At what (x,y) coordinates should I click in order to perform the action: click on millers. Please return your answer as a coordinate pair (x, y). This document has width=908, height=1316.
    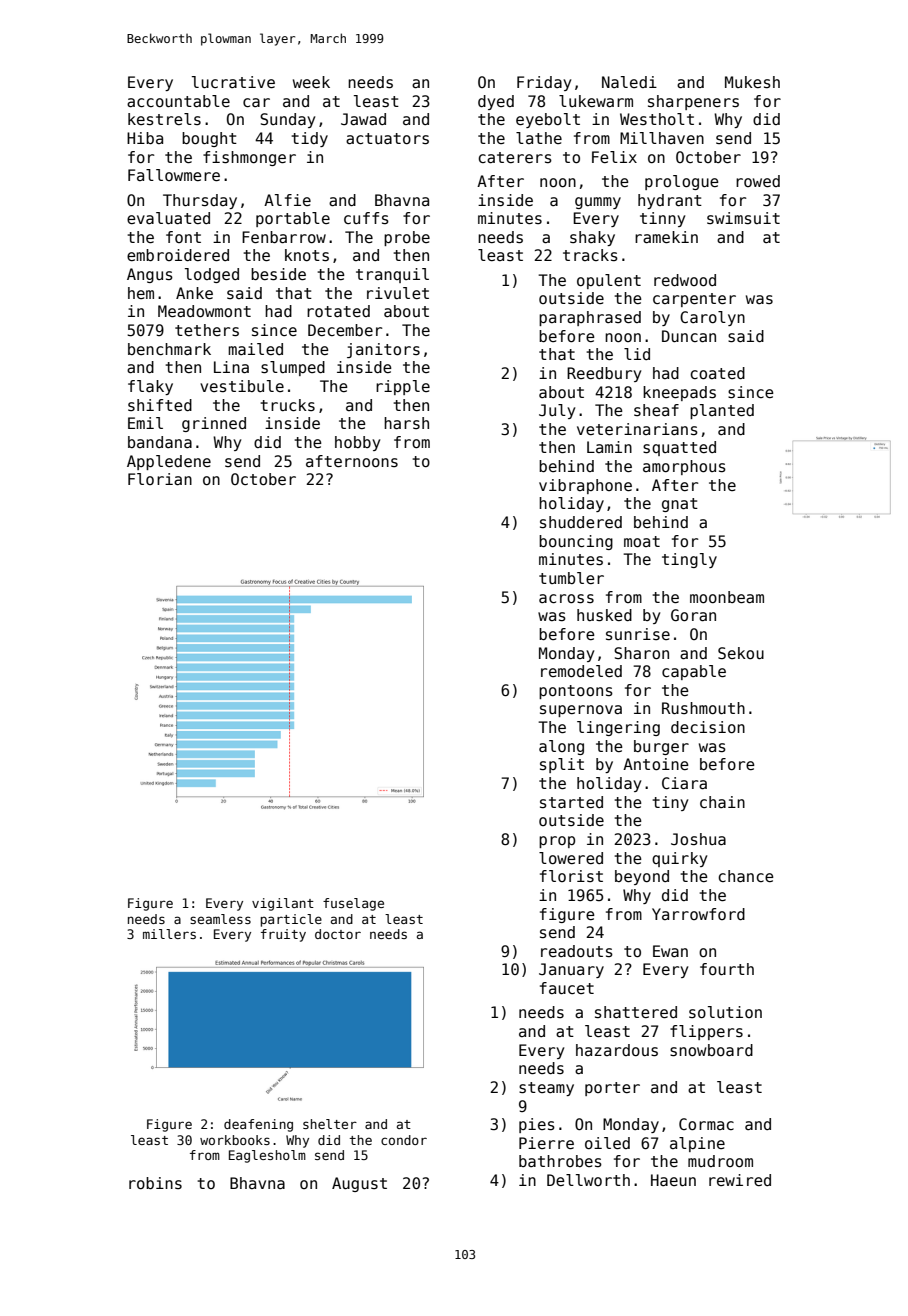
    Looking at the image, I should click on (169, 934).
